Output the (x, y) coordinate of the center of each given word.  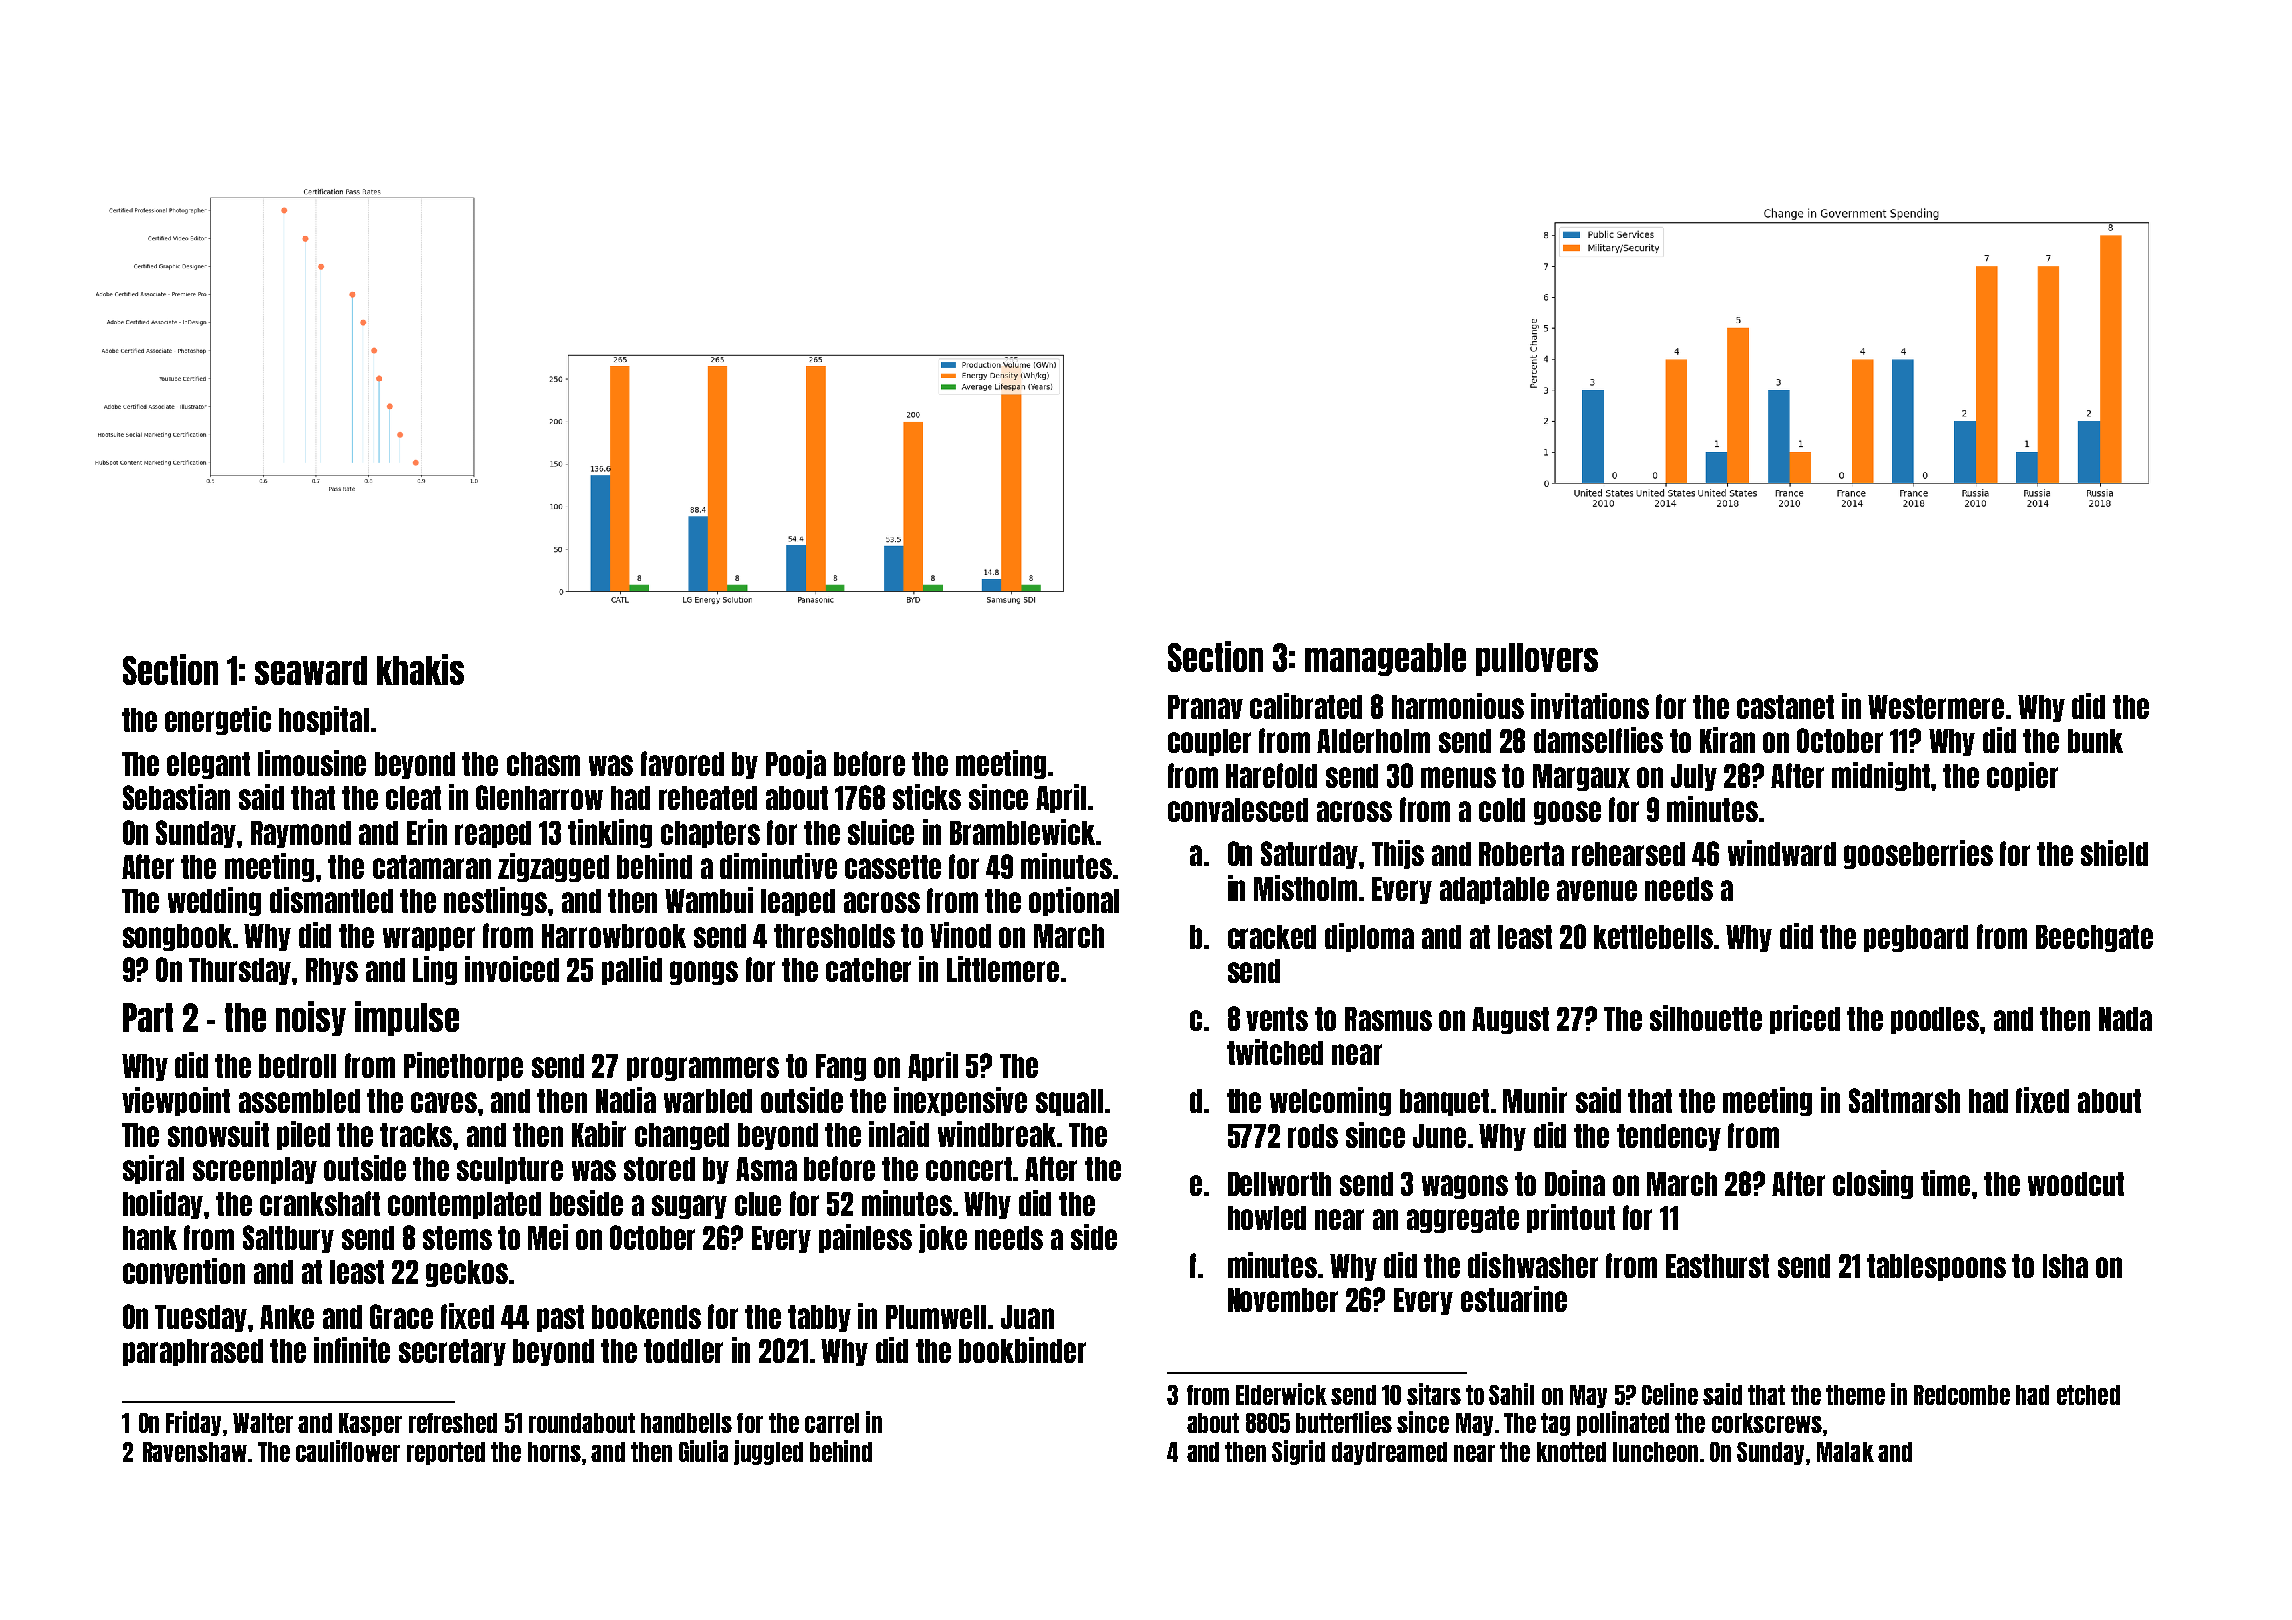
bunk (2095, 741)
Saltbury (288, 1239)
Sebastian (176, 797)
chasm (543, 764)
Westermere (1936, 707)
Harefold (1271, 775)
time (1945, 1183)
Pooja (796, 764)
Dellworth (1279, 1184)
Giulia (703, 1451)
